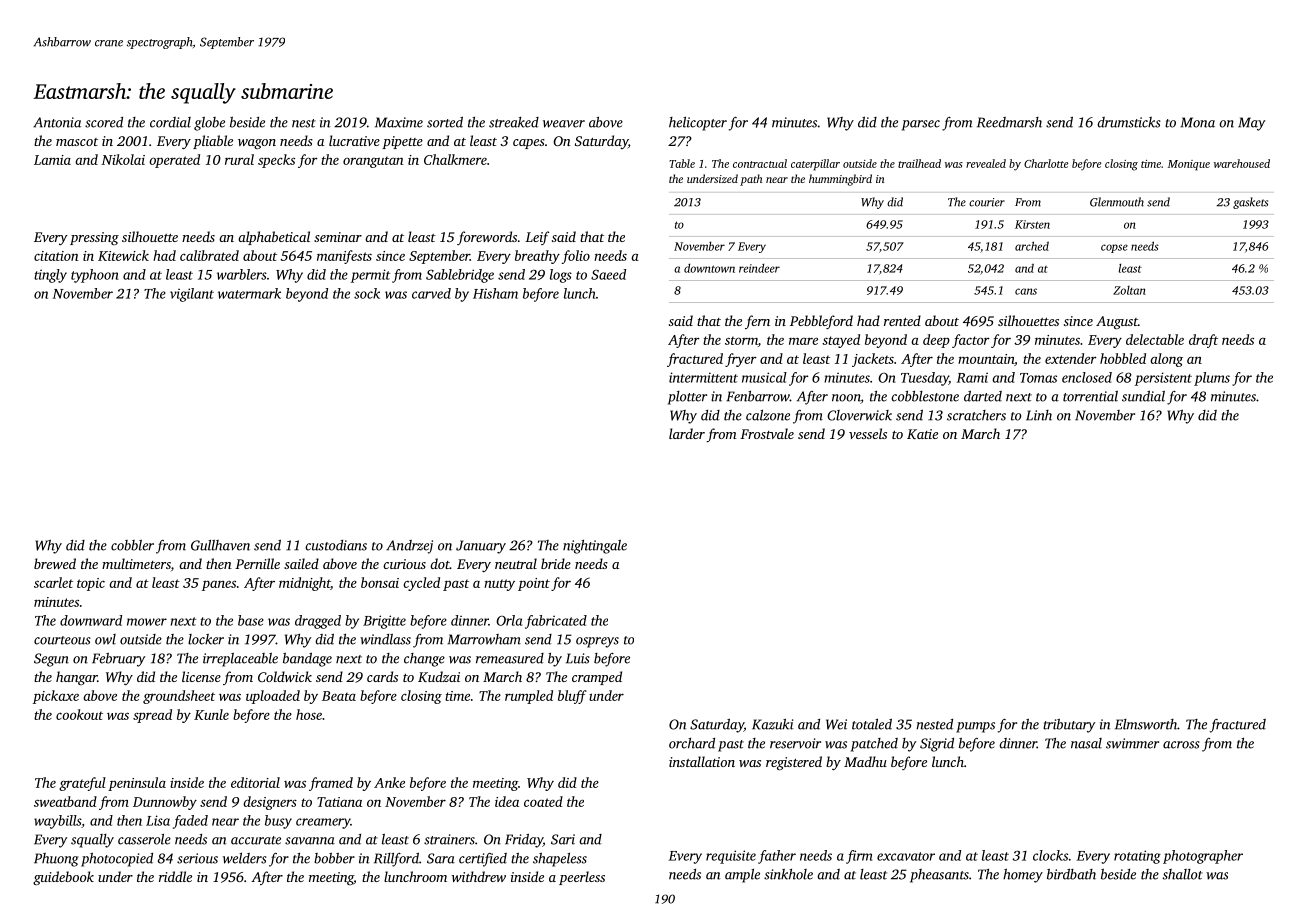 Image resolution: width=1308 pixels, height=924 pixels. What do you see at coordinates (445, 122) in the screenshot?
I see `sorted` at bounding box center [445, 122].
